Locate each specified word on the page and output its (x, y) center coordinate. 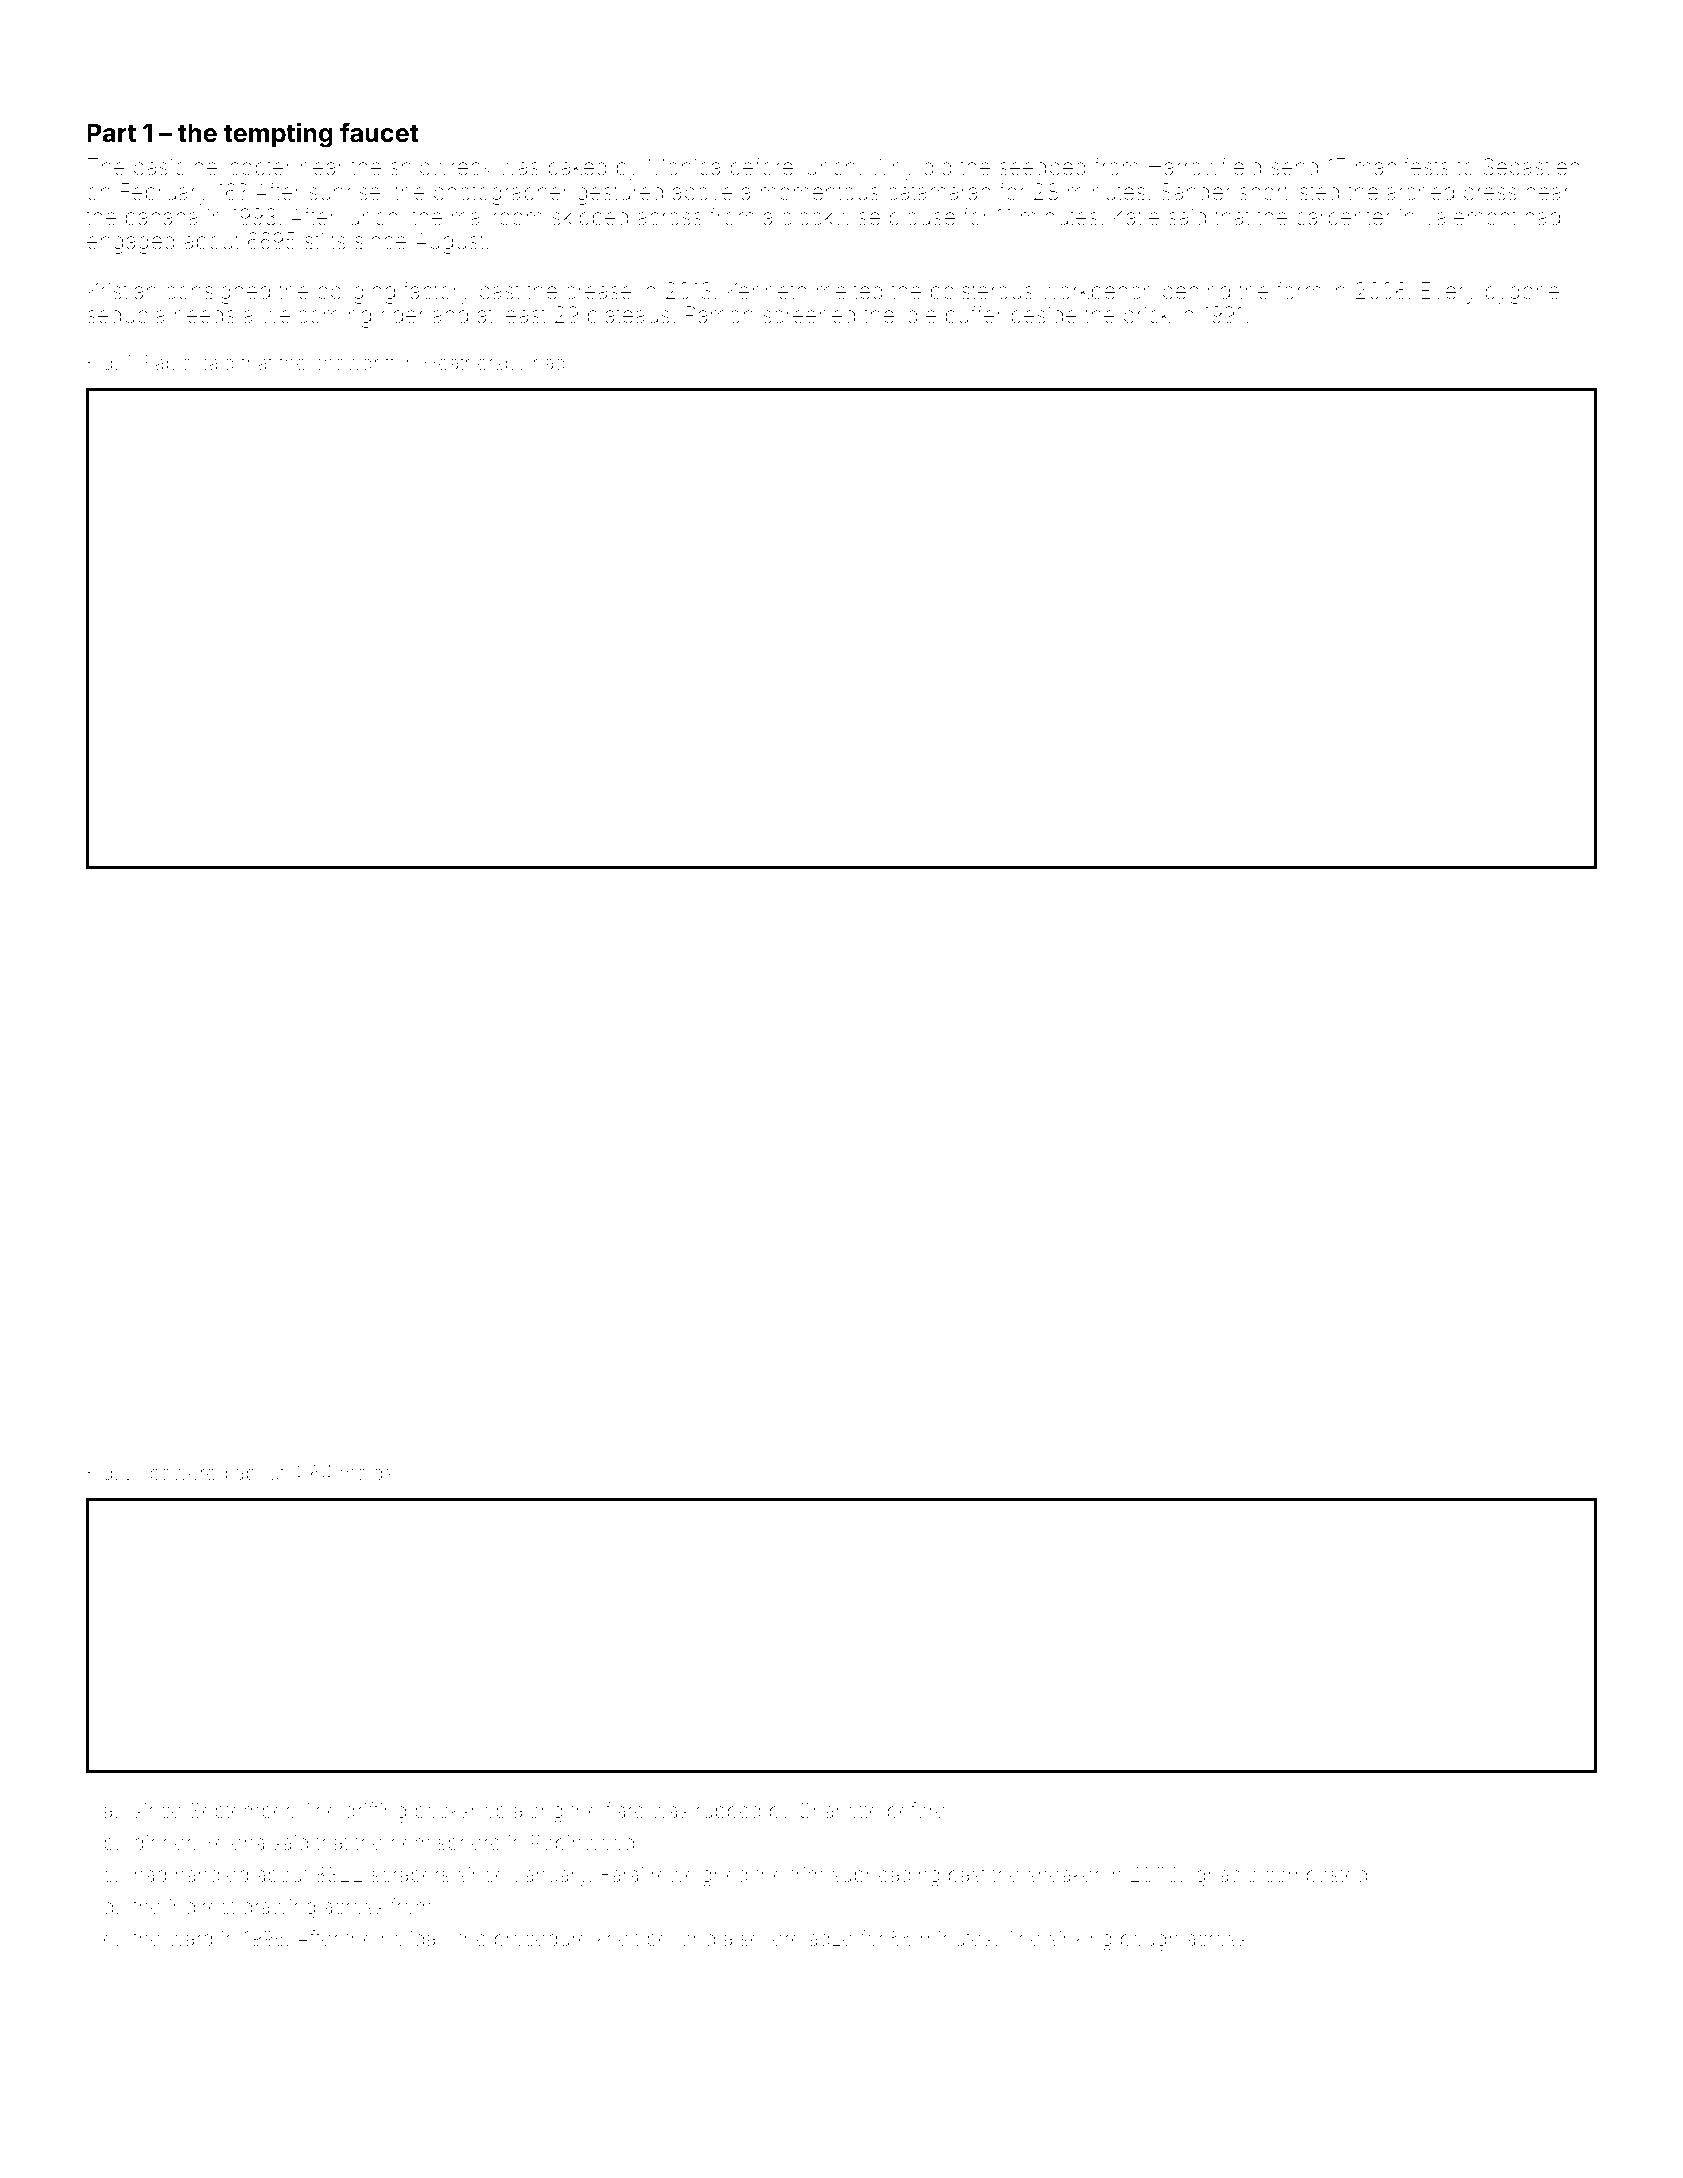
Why (892, 169)
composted (1316, 1876)
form (1299, 290)
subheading (886, 1877)
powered (188, 1474)
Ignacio (1224, 1877)
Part (111, 133)
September (240, 1812)
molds (366, 1473)
